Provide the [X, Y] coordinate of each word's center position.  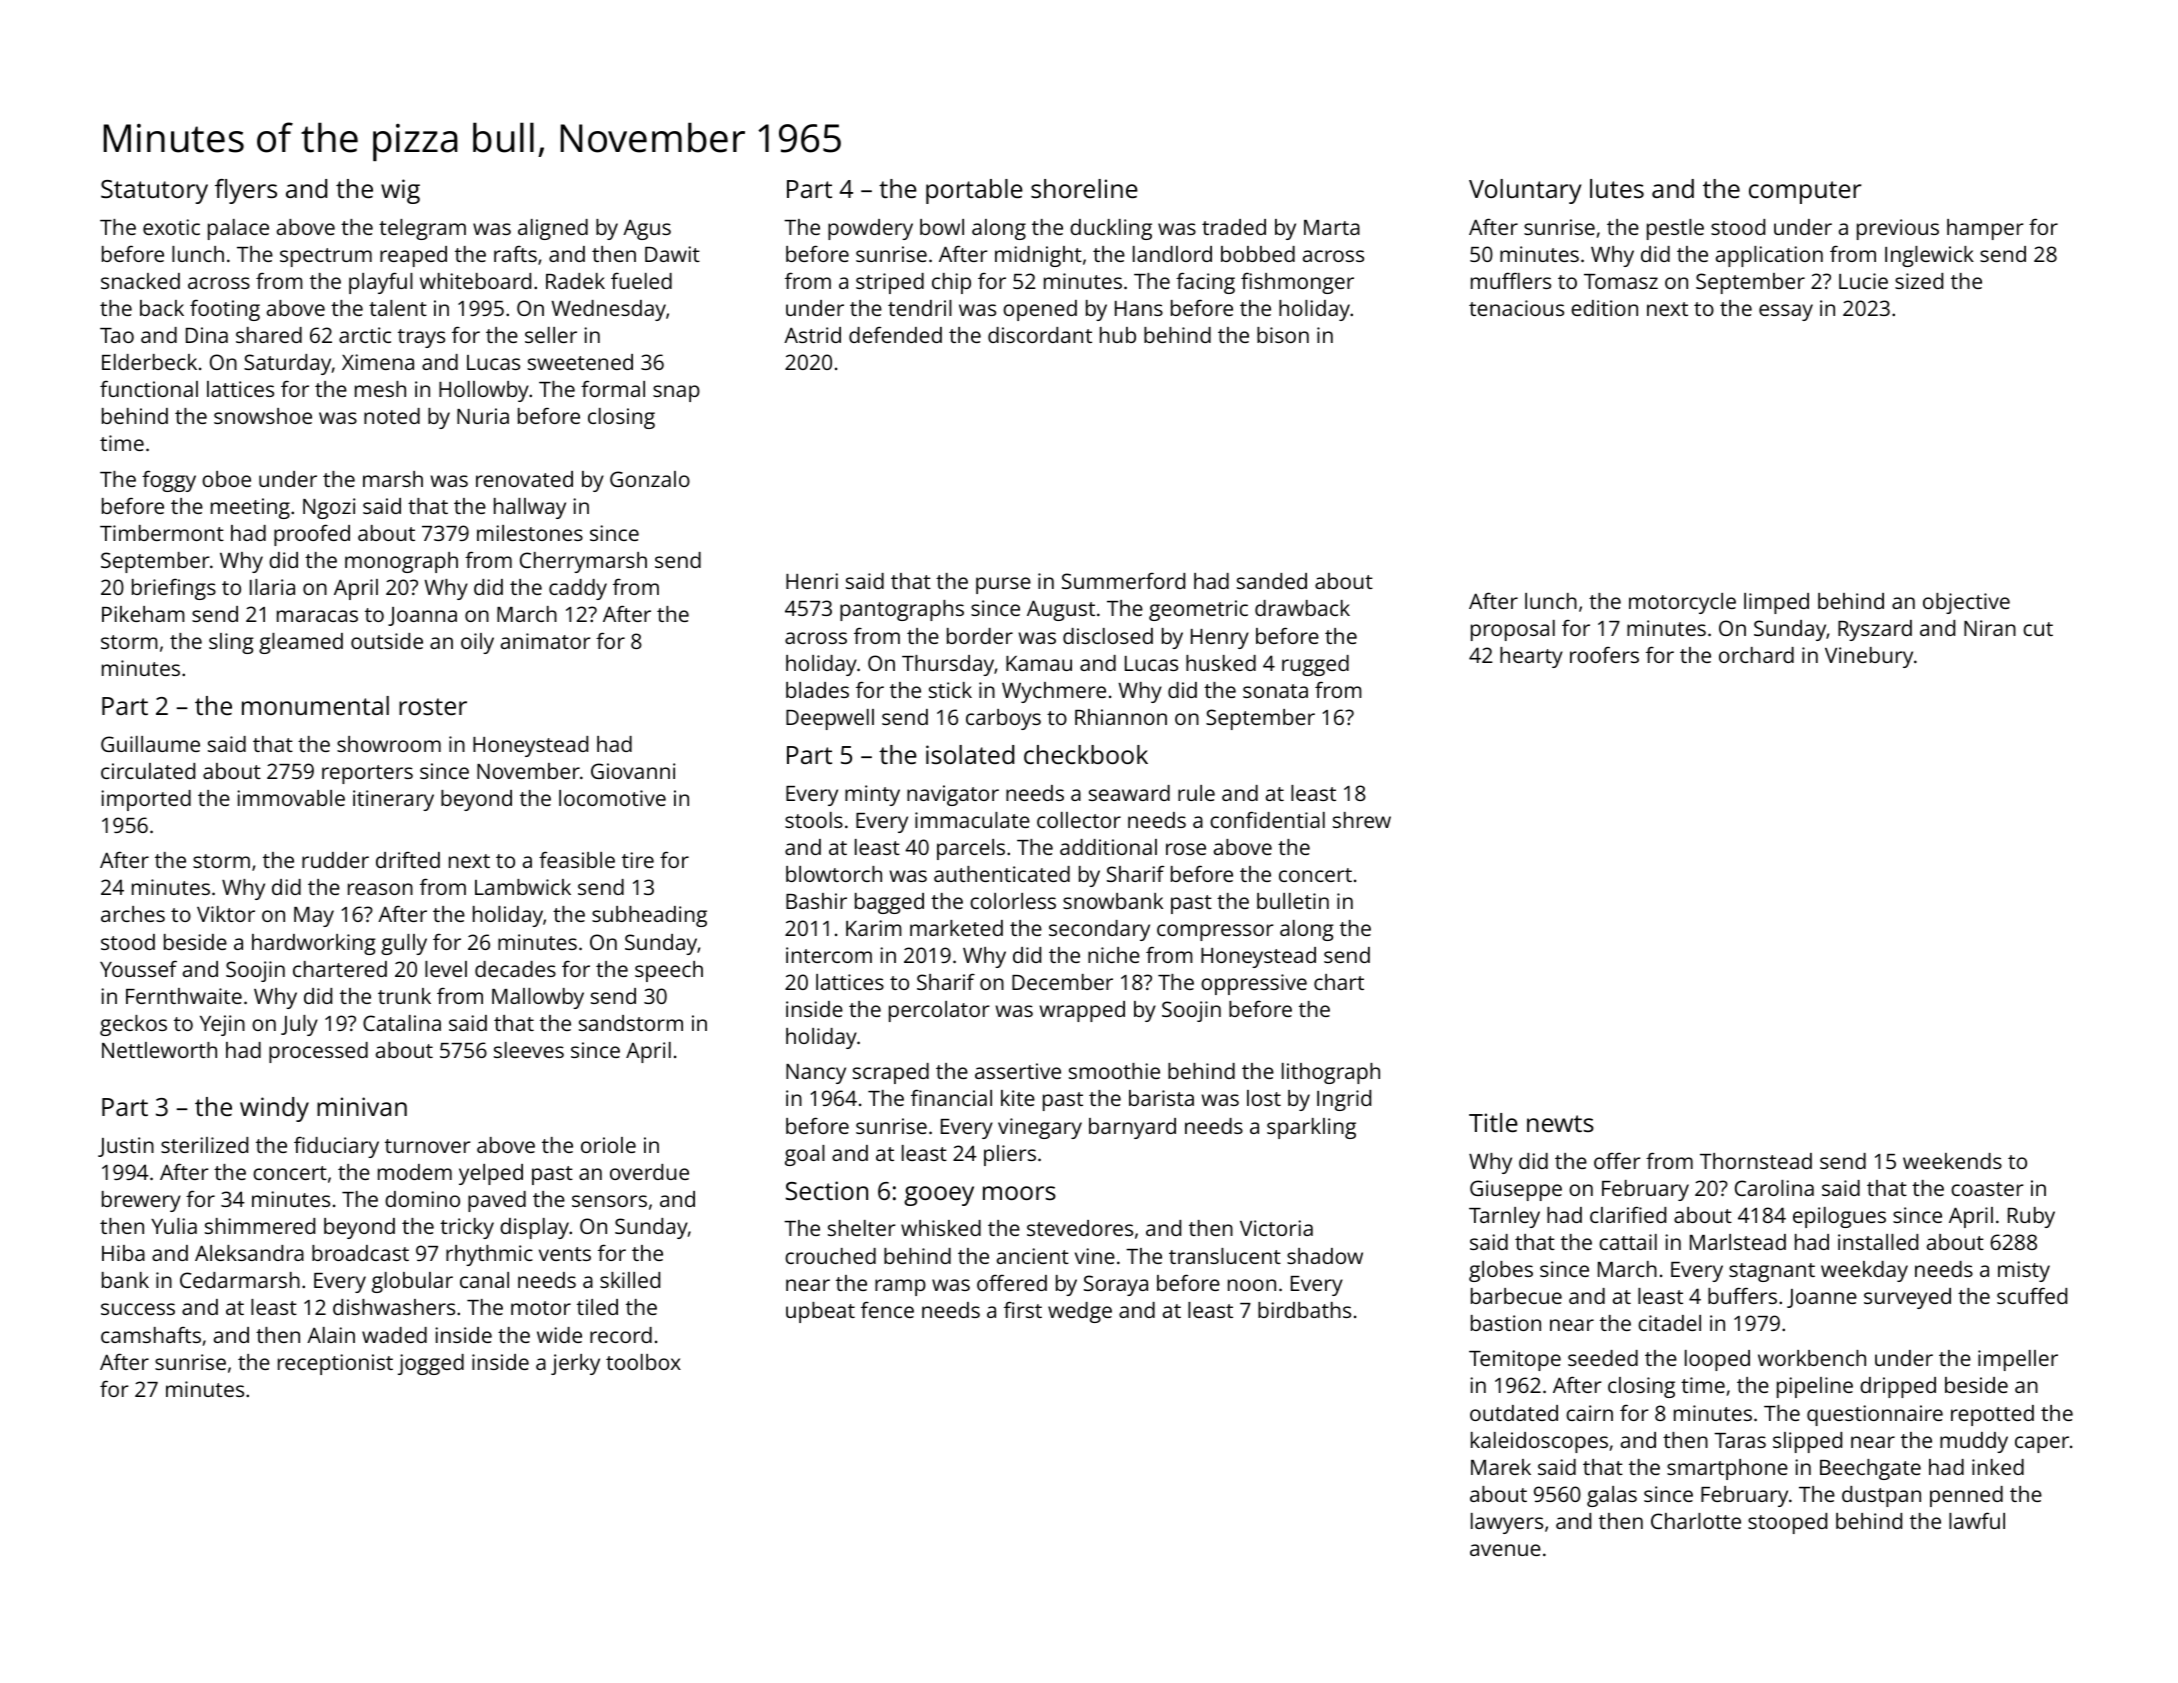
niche [1114, 955]
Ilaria [272, 587]
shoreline [1084, 188]
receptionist [335, 1364]
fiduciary [336, 1147]
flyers [246, 191]
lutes [1617, 188]
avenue [1505, 1550]
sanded [1272, 581]
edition [1604, 308]
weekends [1952, 1161]
